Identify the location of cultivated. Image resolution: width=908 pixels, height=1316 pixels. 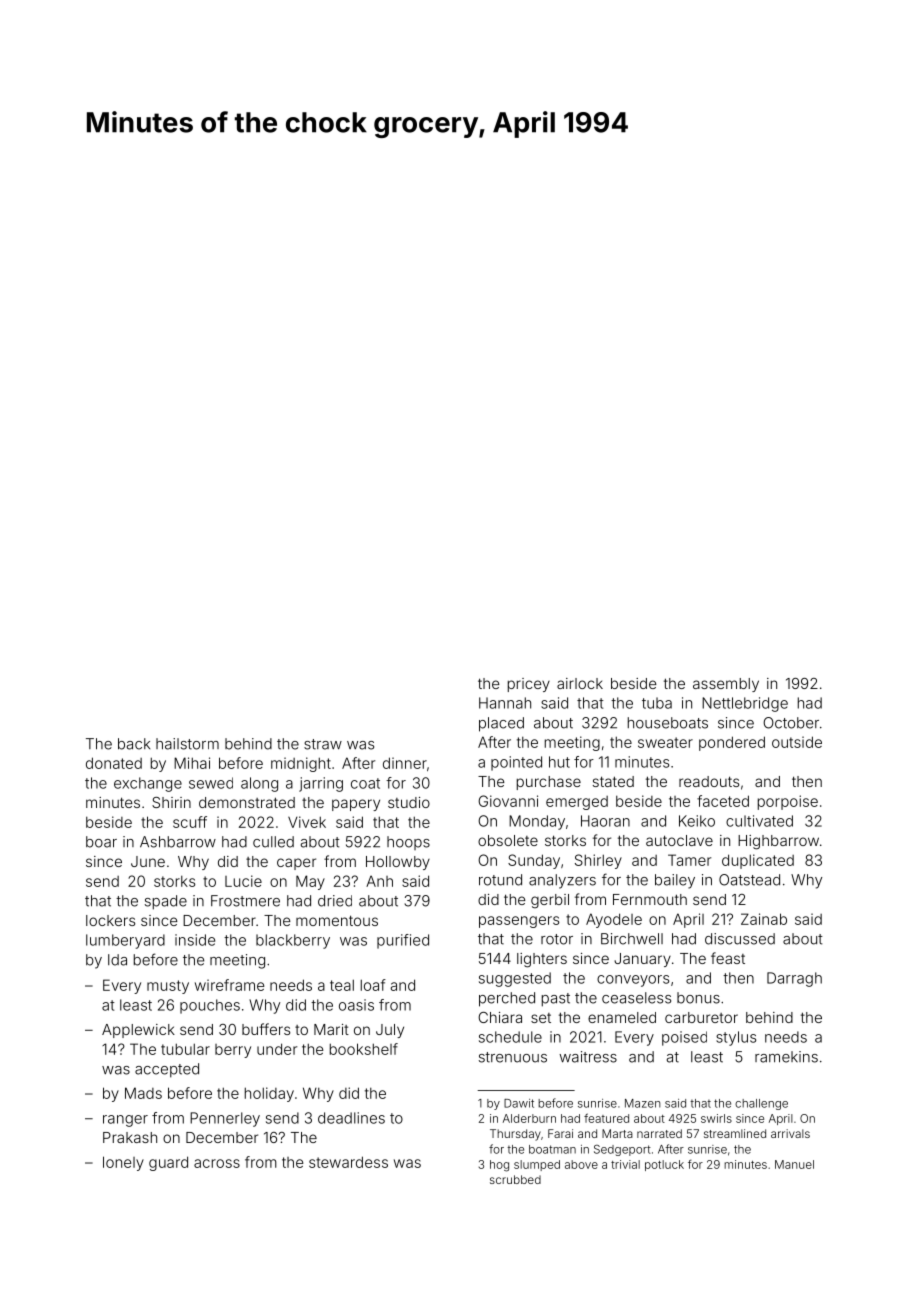
(759, 821).
